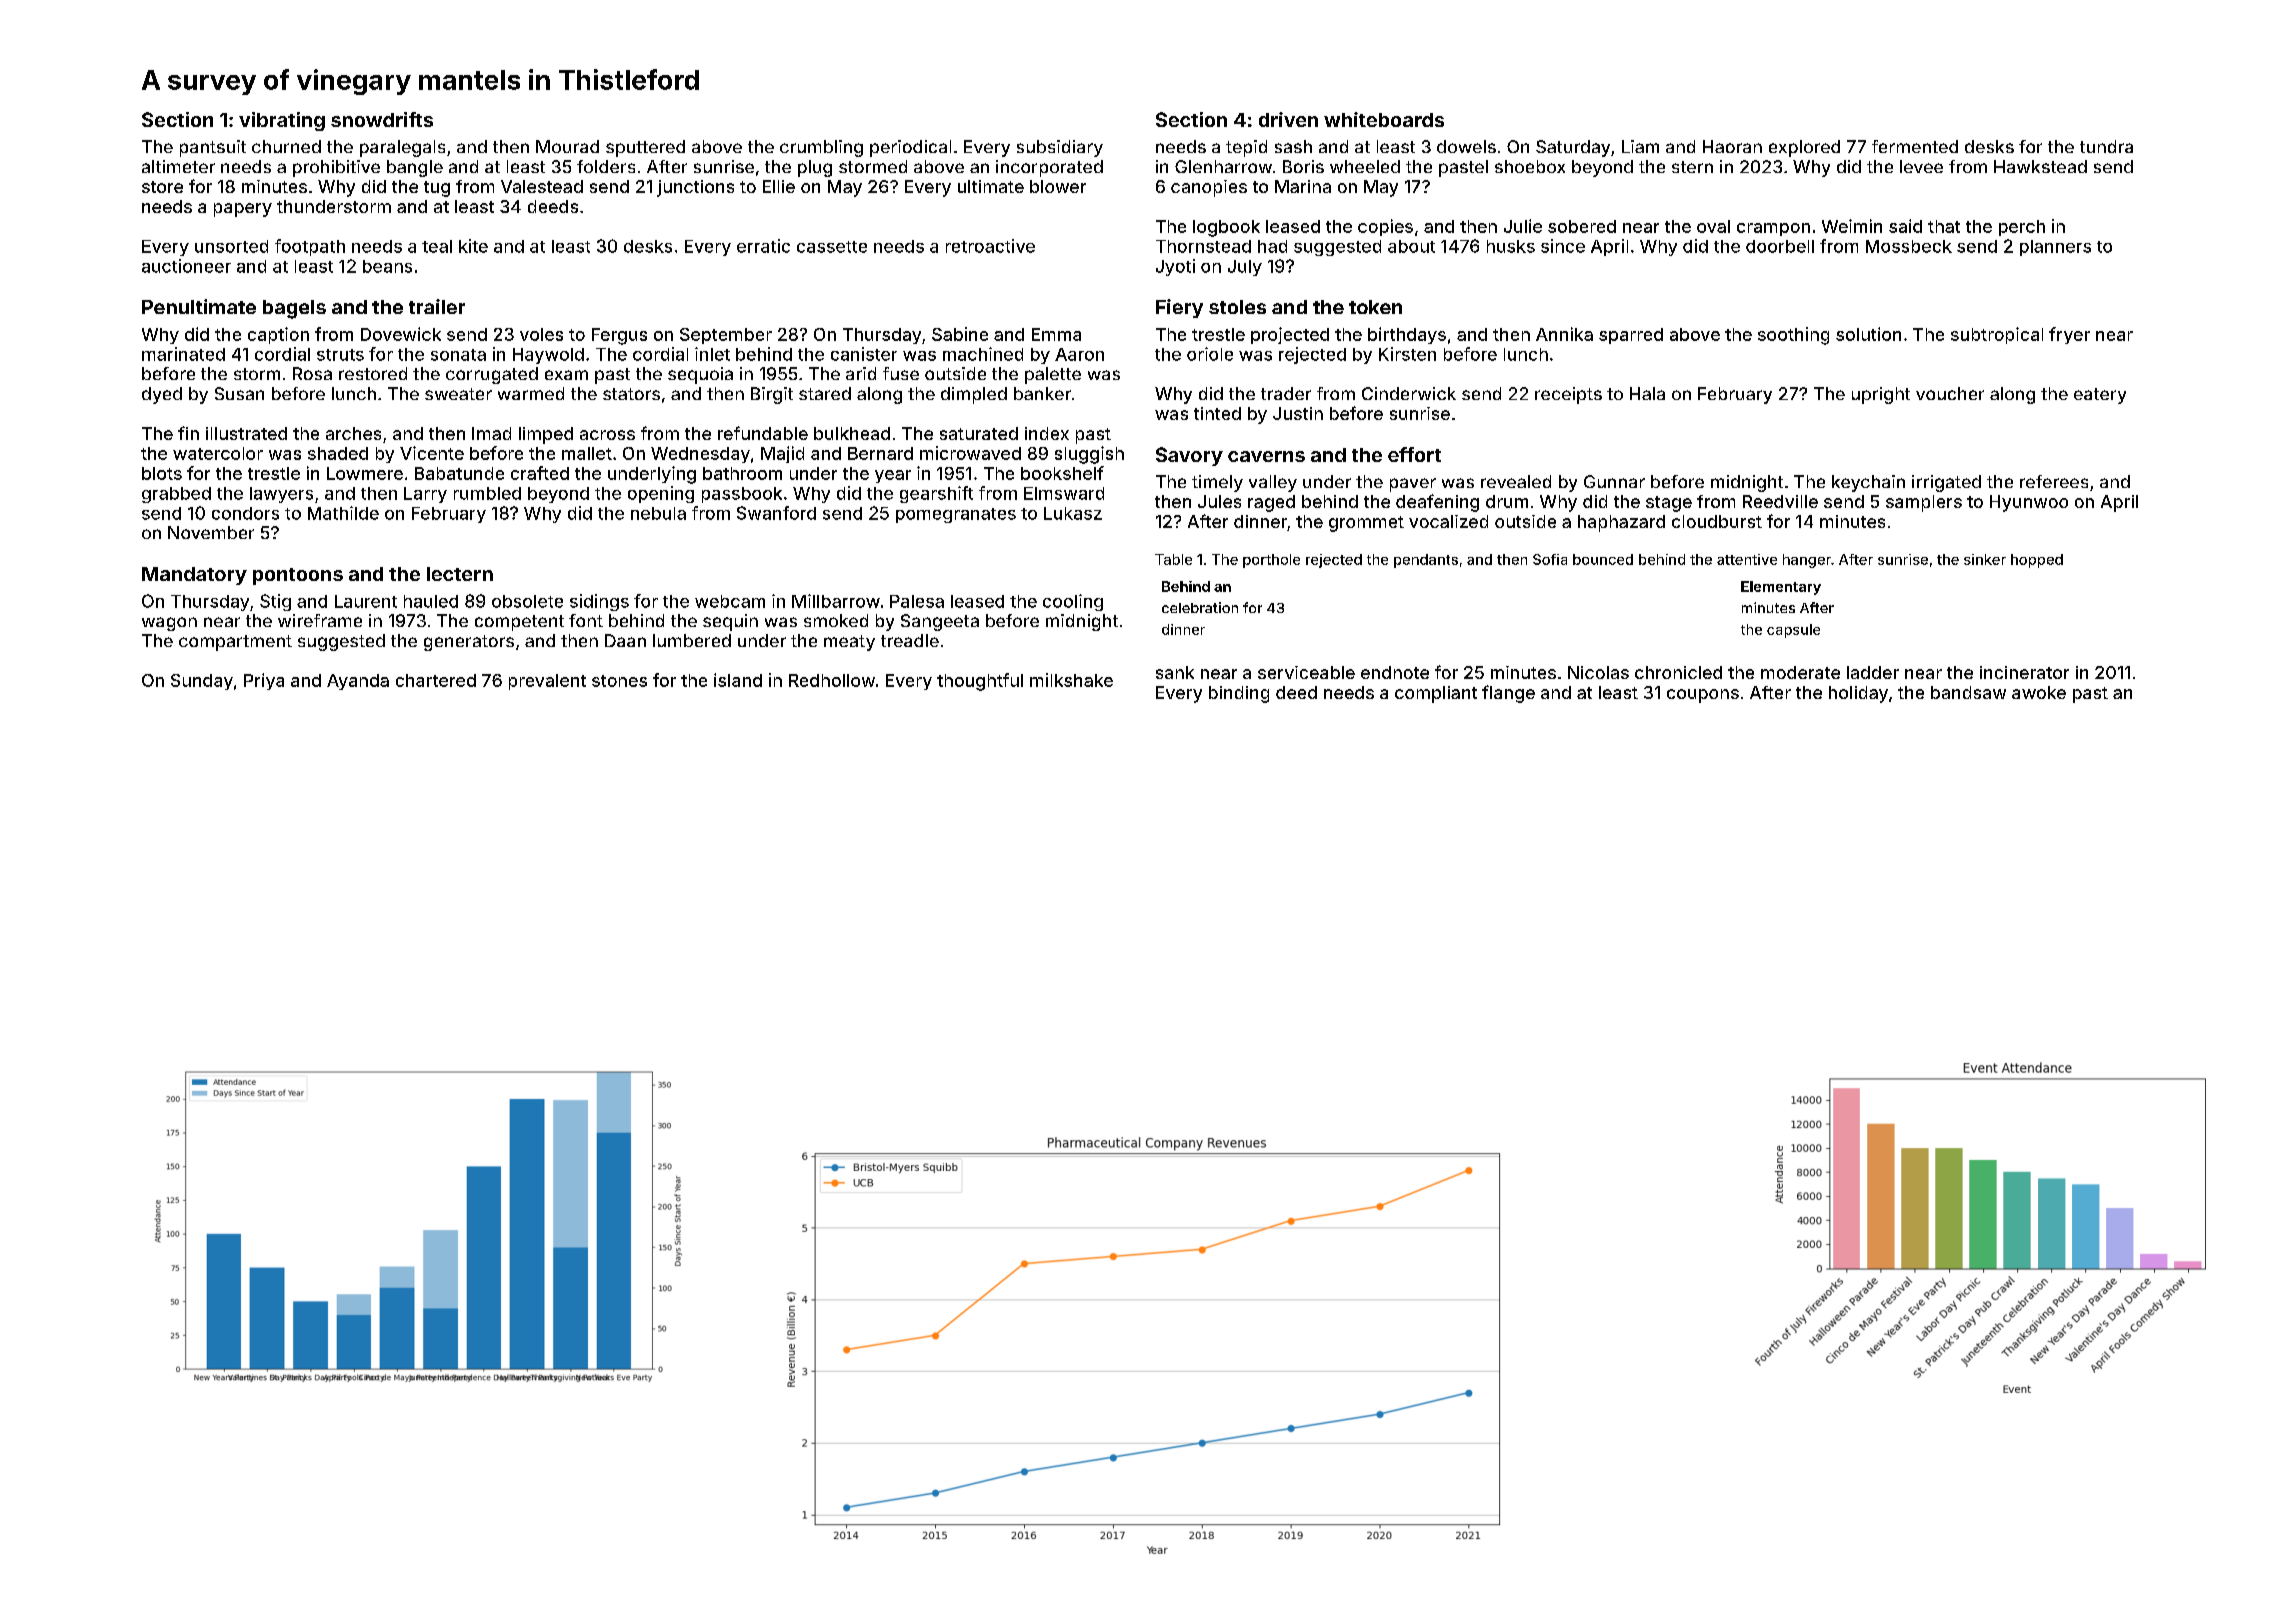 The width and height of the image is (2282, 1614). What do you see at coordinates (1692, 167) in the image?
I see `stern` at bounding box center [1692, 167].
